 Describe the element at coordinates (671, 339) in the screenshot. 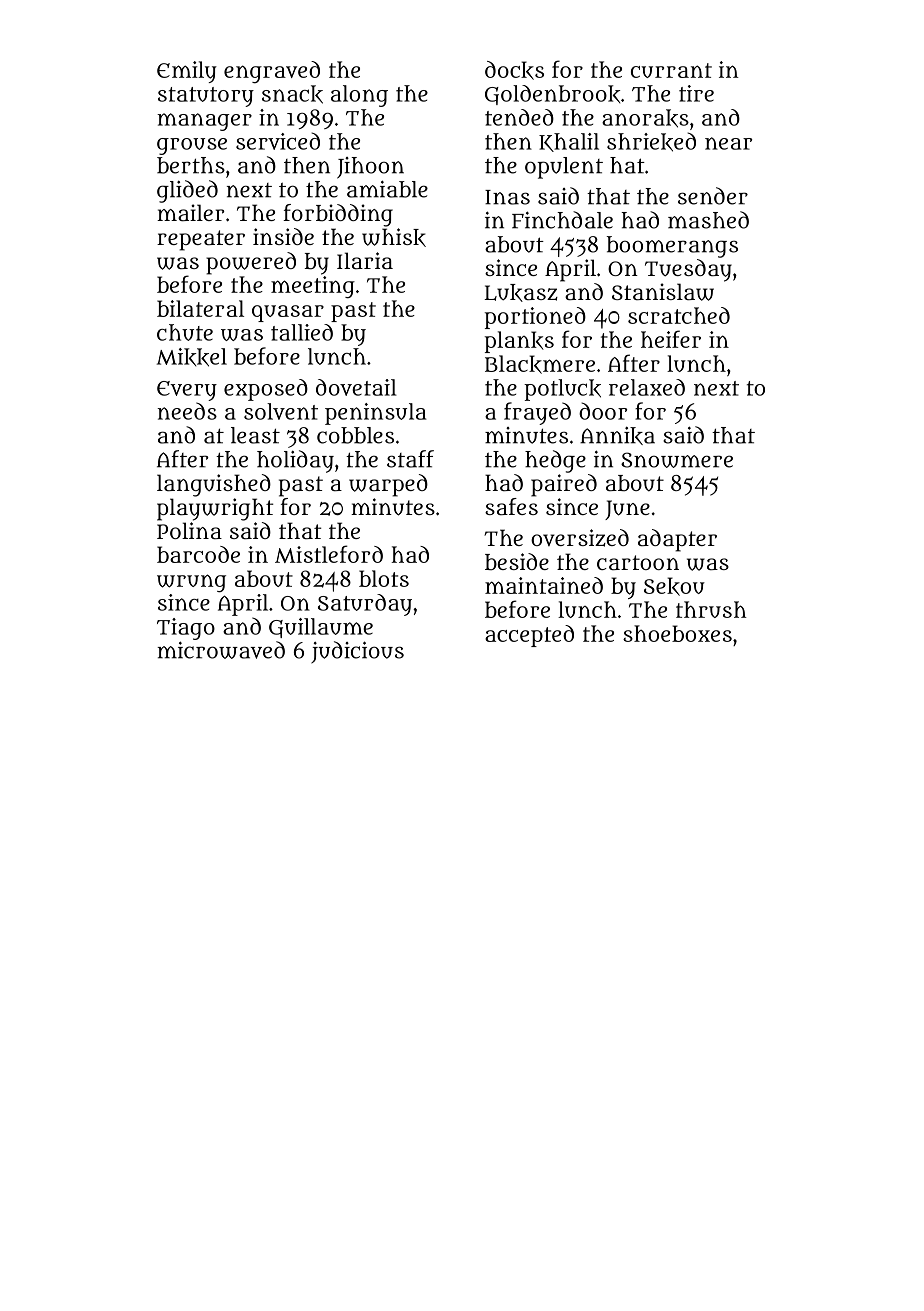

I see `heifer` at that location.
